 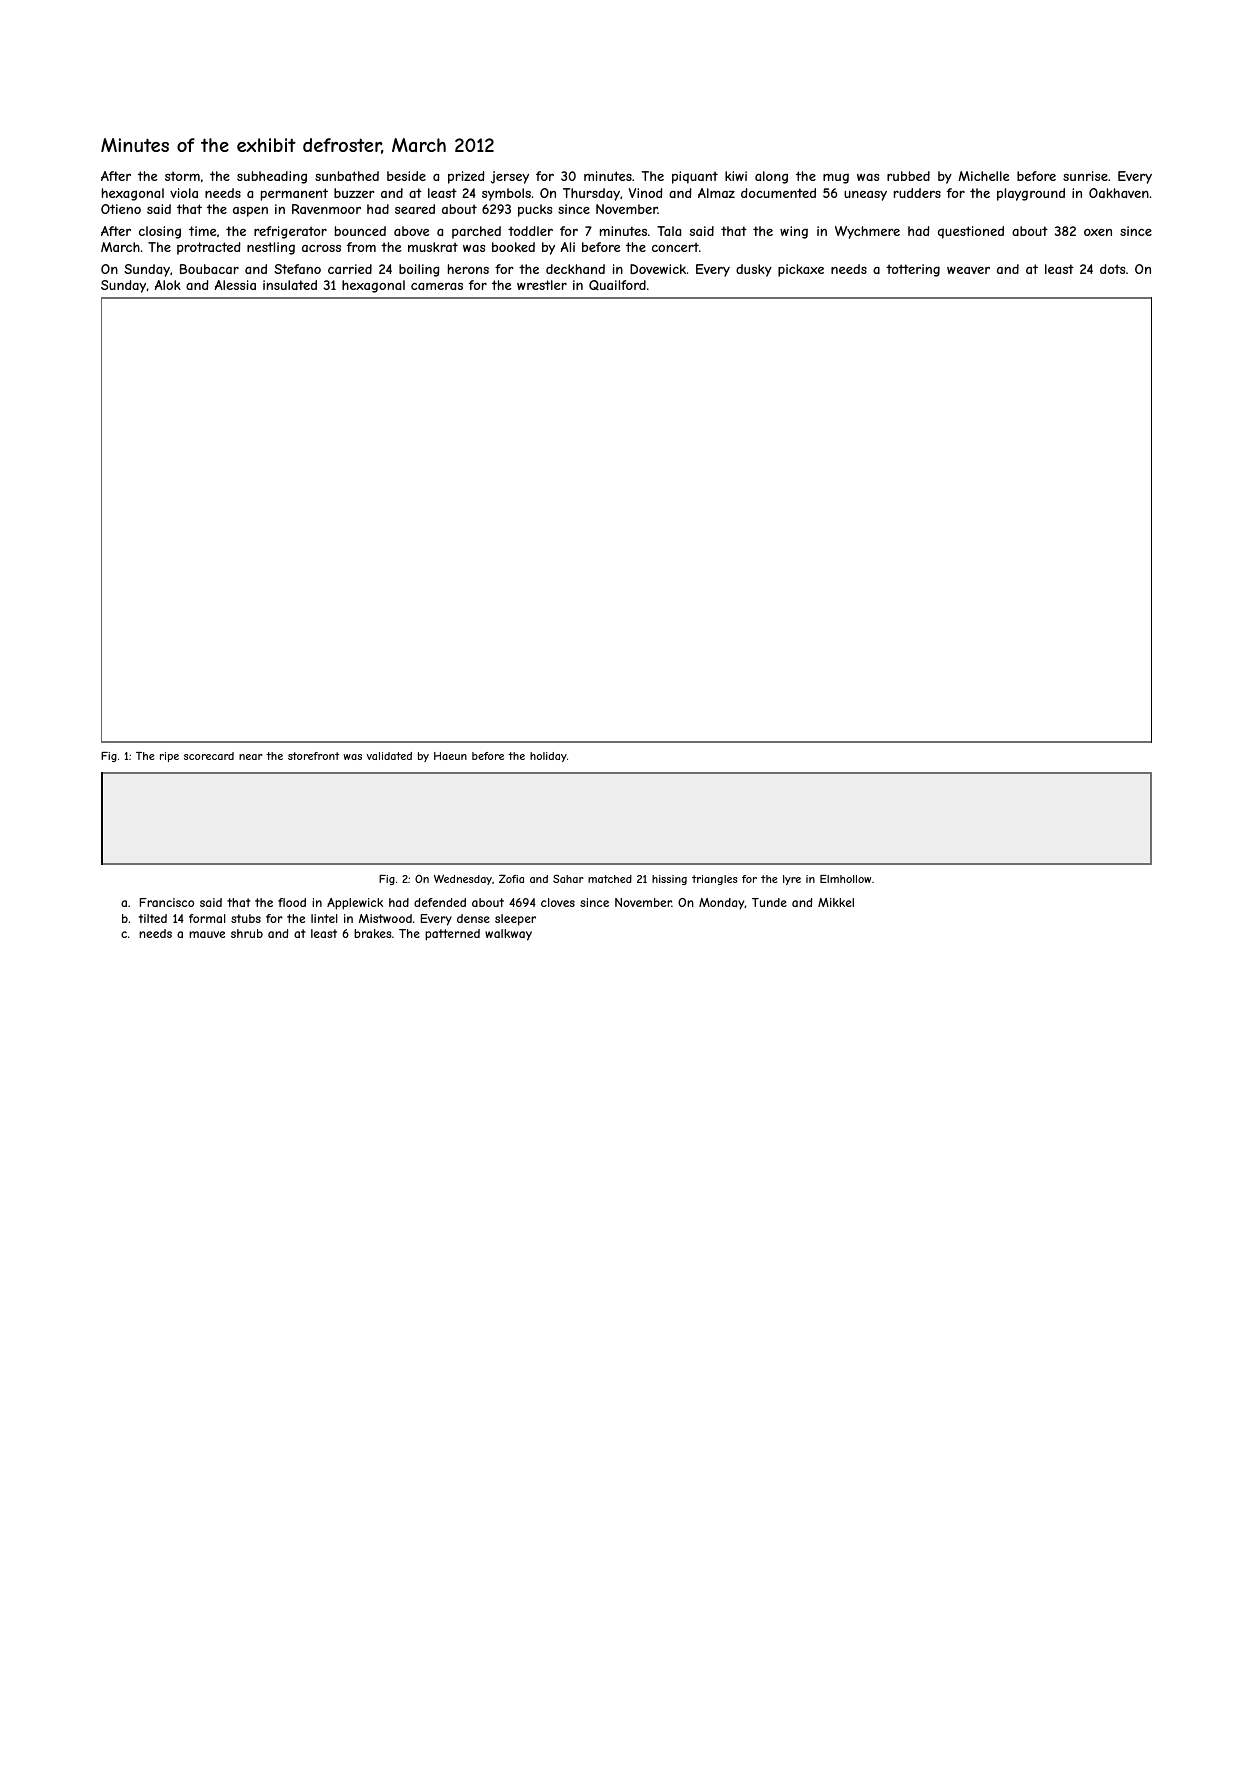 What do you see at coordinates (548, 757) in the screenshot?
I see `holiday` at bounding box center [548, 757].
